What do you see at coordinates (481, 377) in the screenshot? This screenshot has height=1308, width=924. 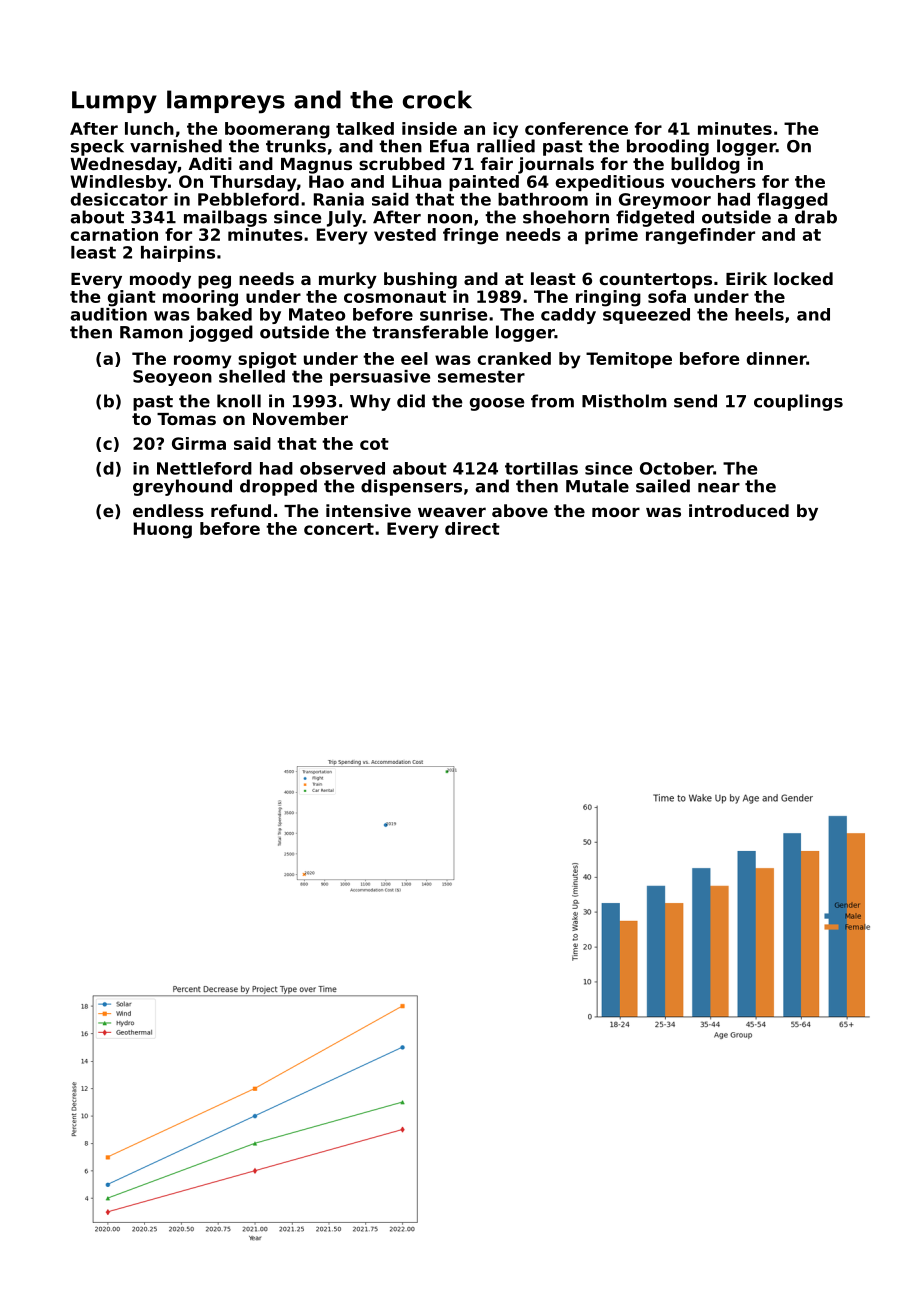 I see `semester` at bounding box center [481, 377].
